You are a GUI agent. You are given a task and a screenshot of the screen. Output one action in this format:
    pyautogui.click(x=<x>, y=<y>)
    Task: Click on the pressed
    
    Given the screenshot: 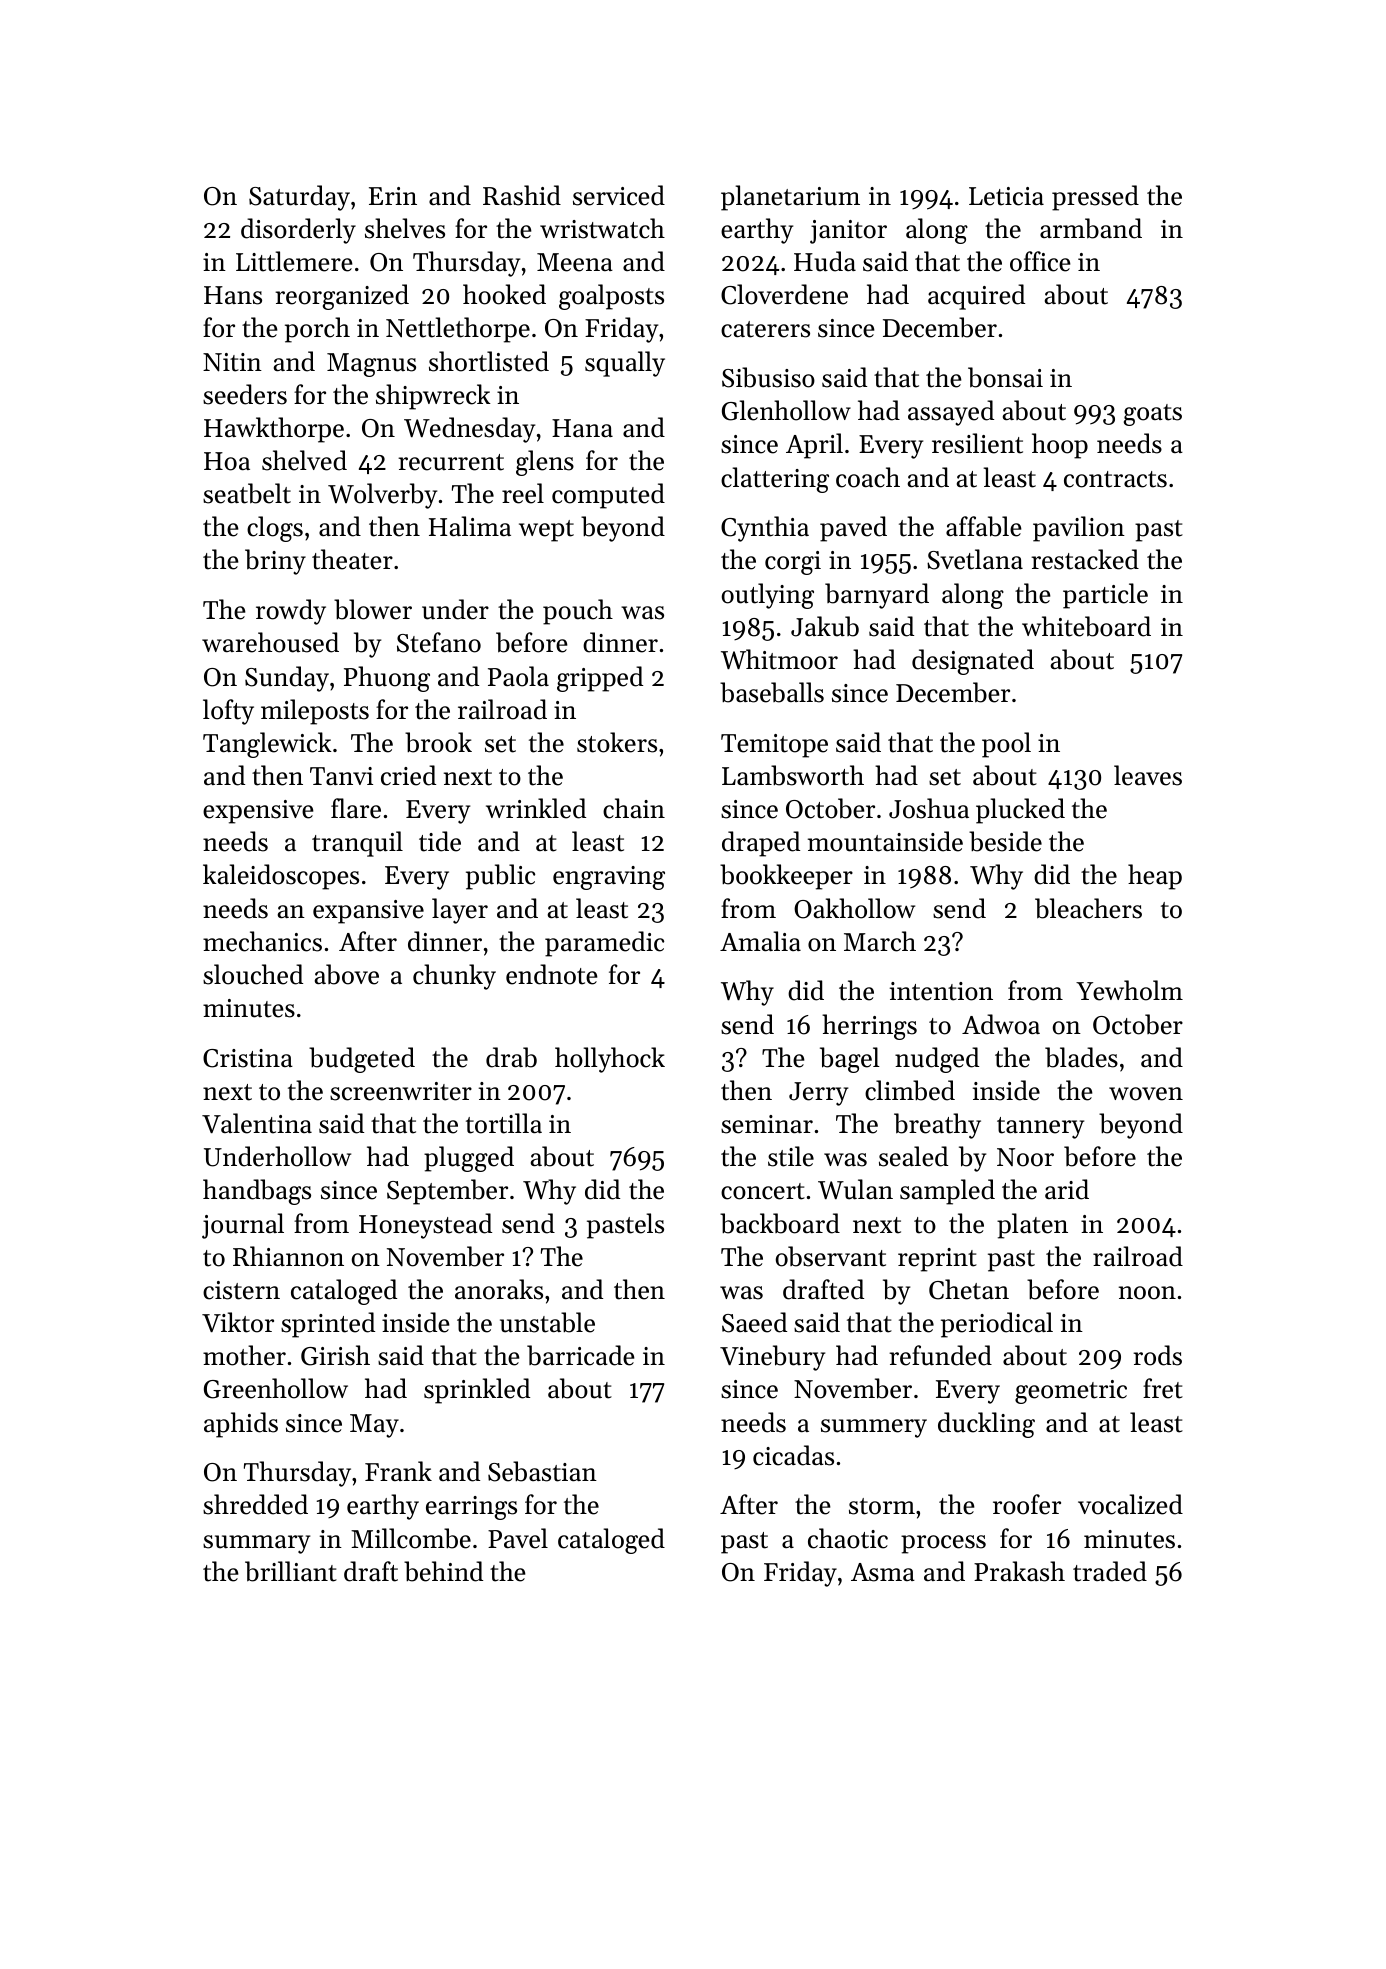 What is the action you would take?
    pyautogui.click(x=1095, y=198)
